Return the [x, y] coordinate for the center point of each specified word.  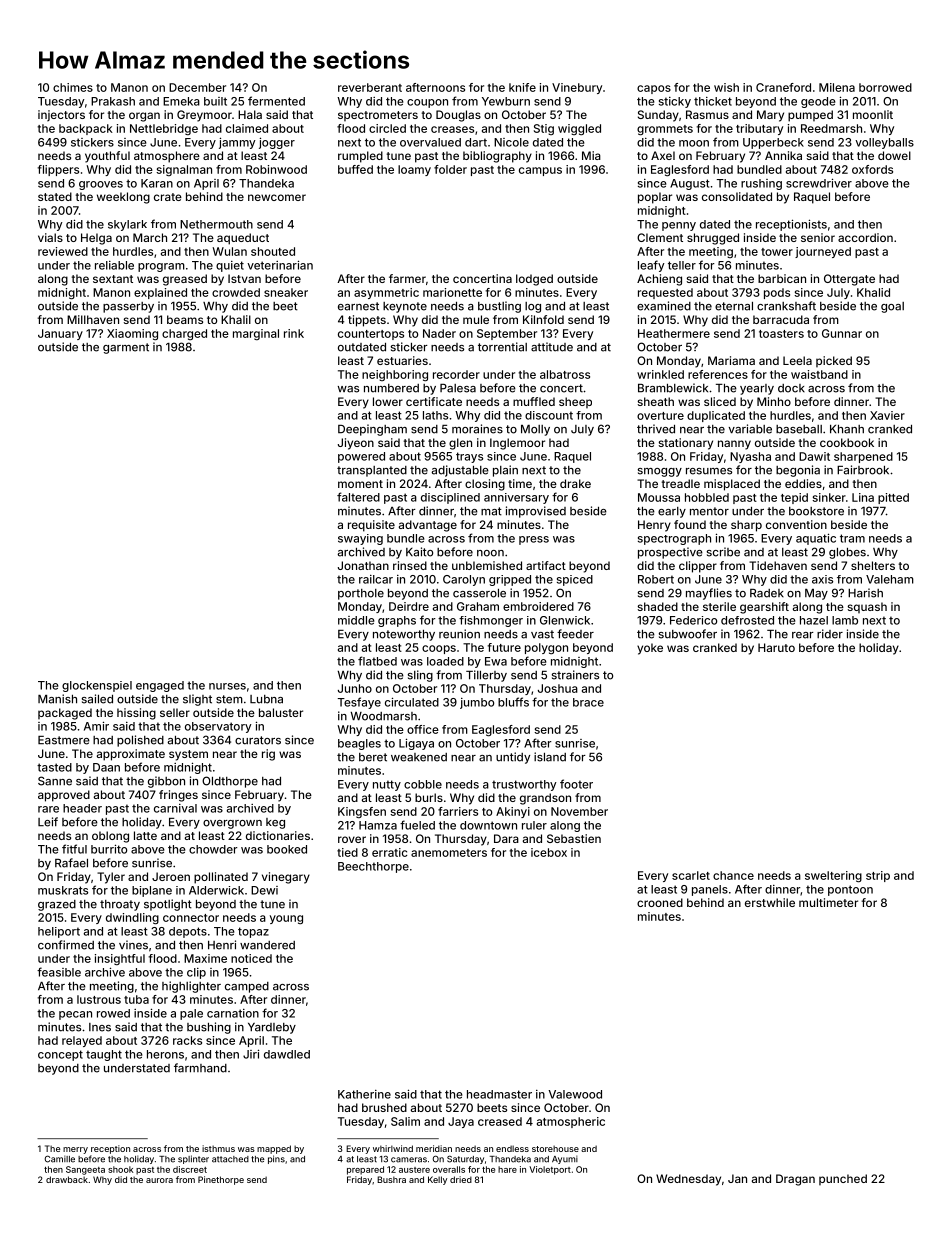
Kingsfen [362, 812]
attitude [552, 347]
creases [452, 129]
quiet [230, 266]
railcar [376, 579]
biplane [152, 891]
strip [878, 876]
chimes [73, 87]
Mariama [731, 360]
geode [818, 102]
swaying [360, 539]
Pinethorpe [221, 1180]
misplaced [732, 485]
